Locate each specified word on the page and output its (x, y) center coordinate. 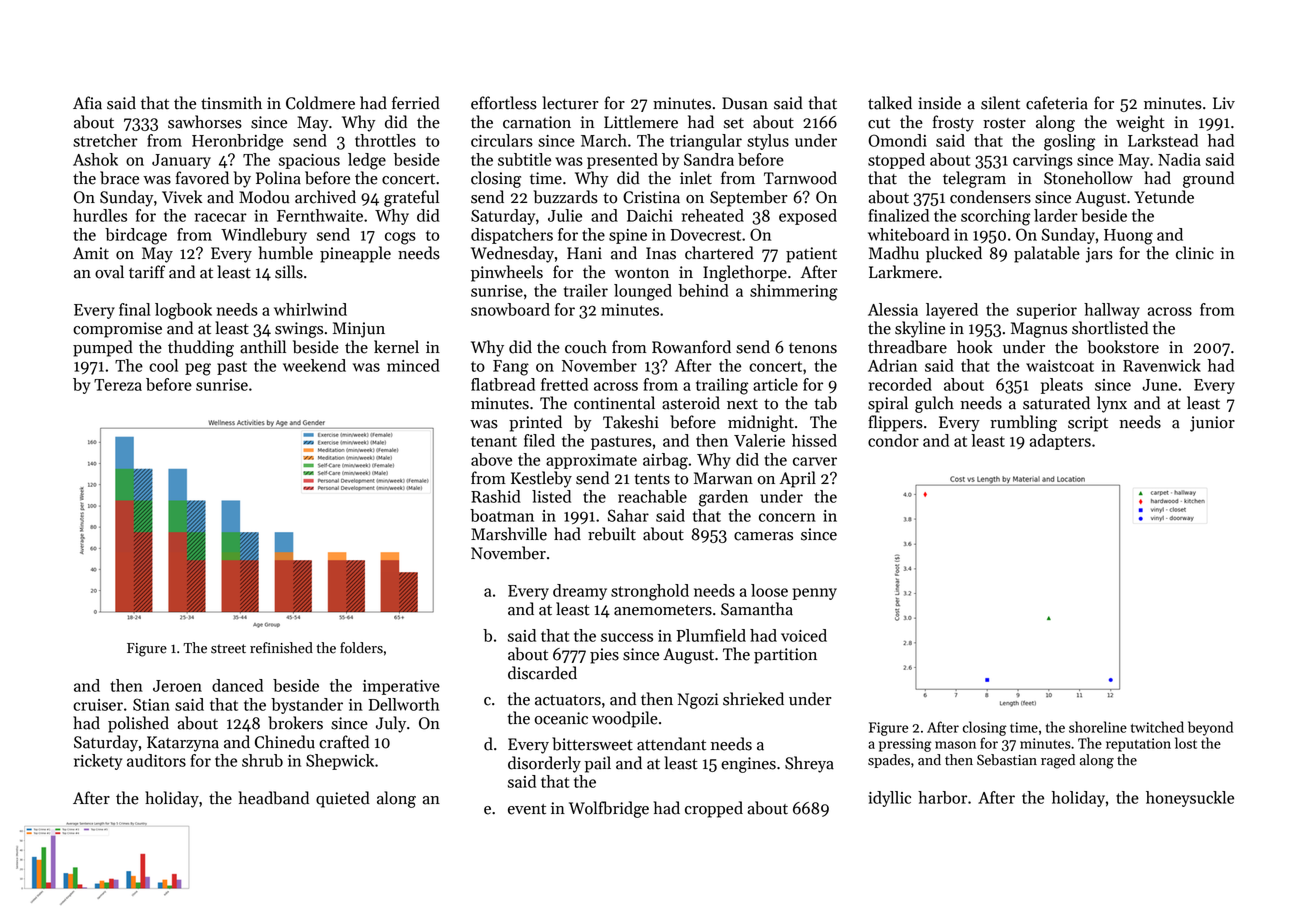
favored (202, 178)
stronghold (650, 592)
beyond (1210, 728)
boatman (502, 515)
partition (785, 656)
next (742, 404)
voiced (804, 635)
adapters (1060, 442)
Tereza (118, 385)
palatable (1047, 254)
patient (811, 255)
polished (138, 724)
